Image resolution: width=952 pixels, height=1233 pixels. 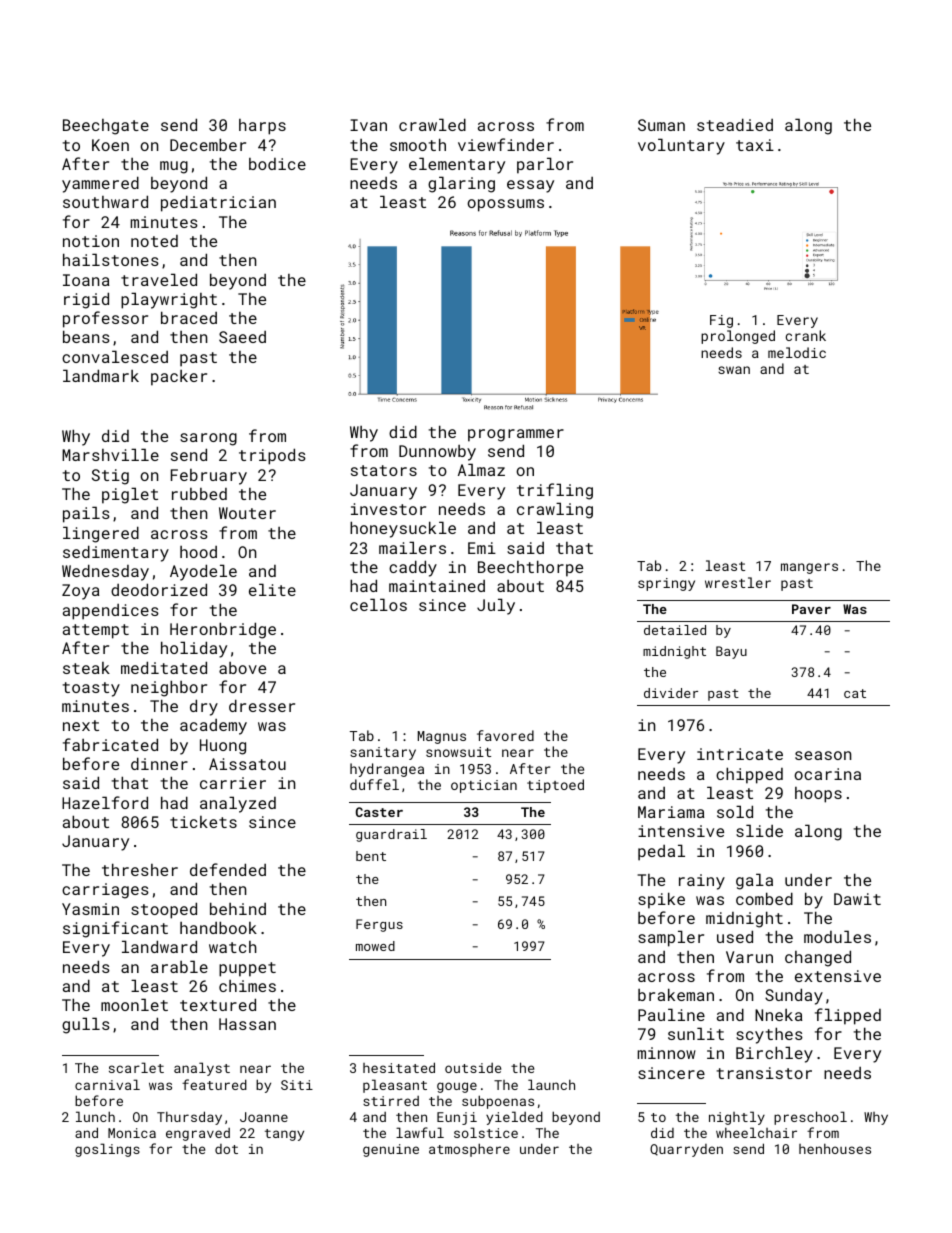 I want to click on steadied, so click(x=735, y=124).
